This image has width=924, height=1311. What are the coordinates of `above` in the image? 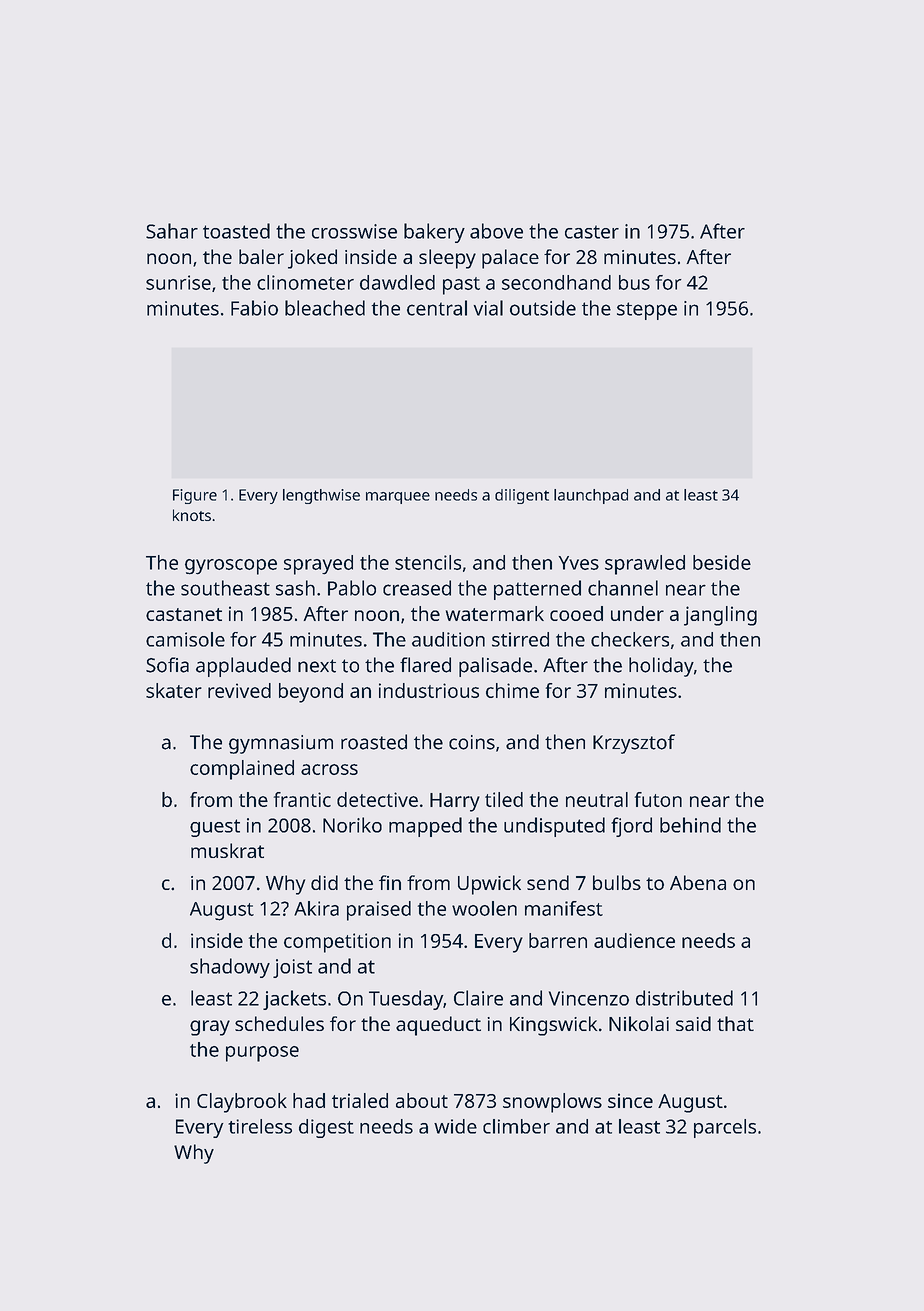 It's located at (496, 231).
